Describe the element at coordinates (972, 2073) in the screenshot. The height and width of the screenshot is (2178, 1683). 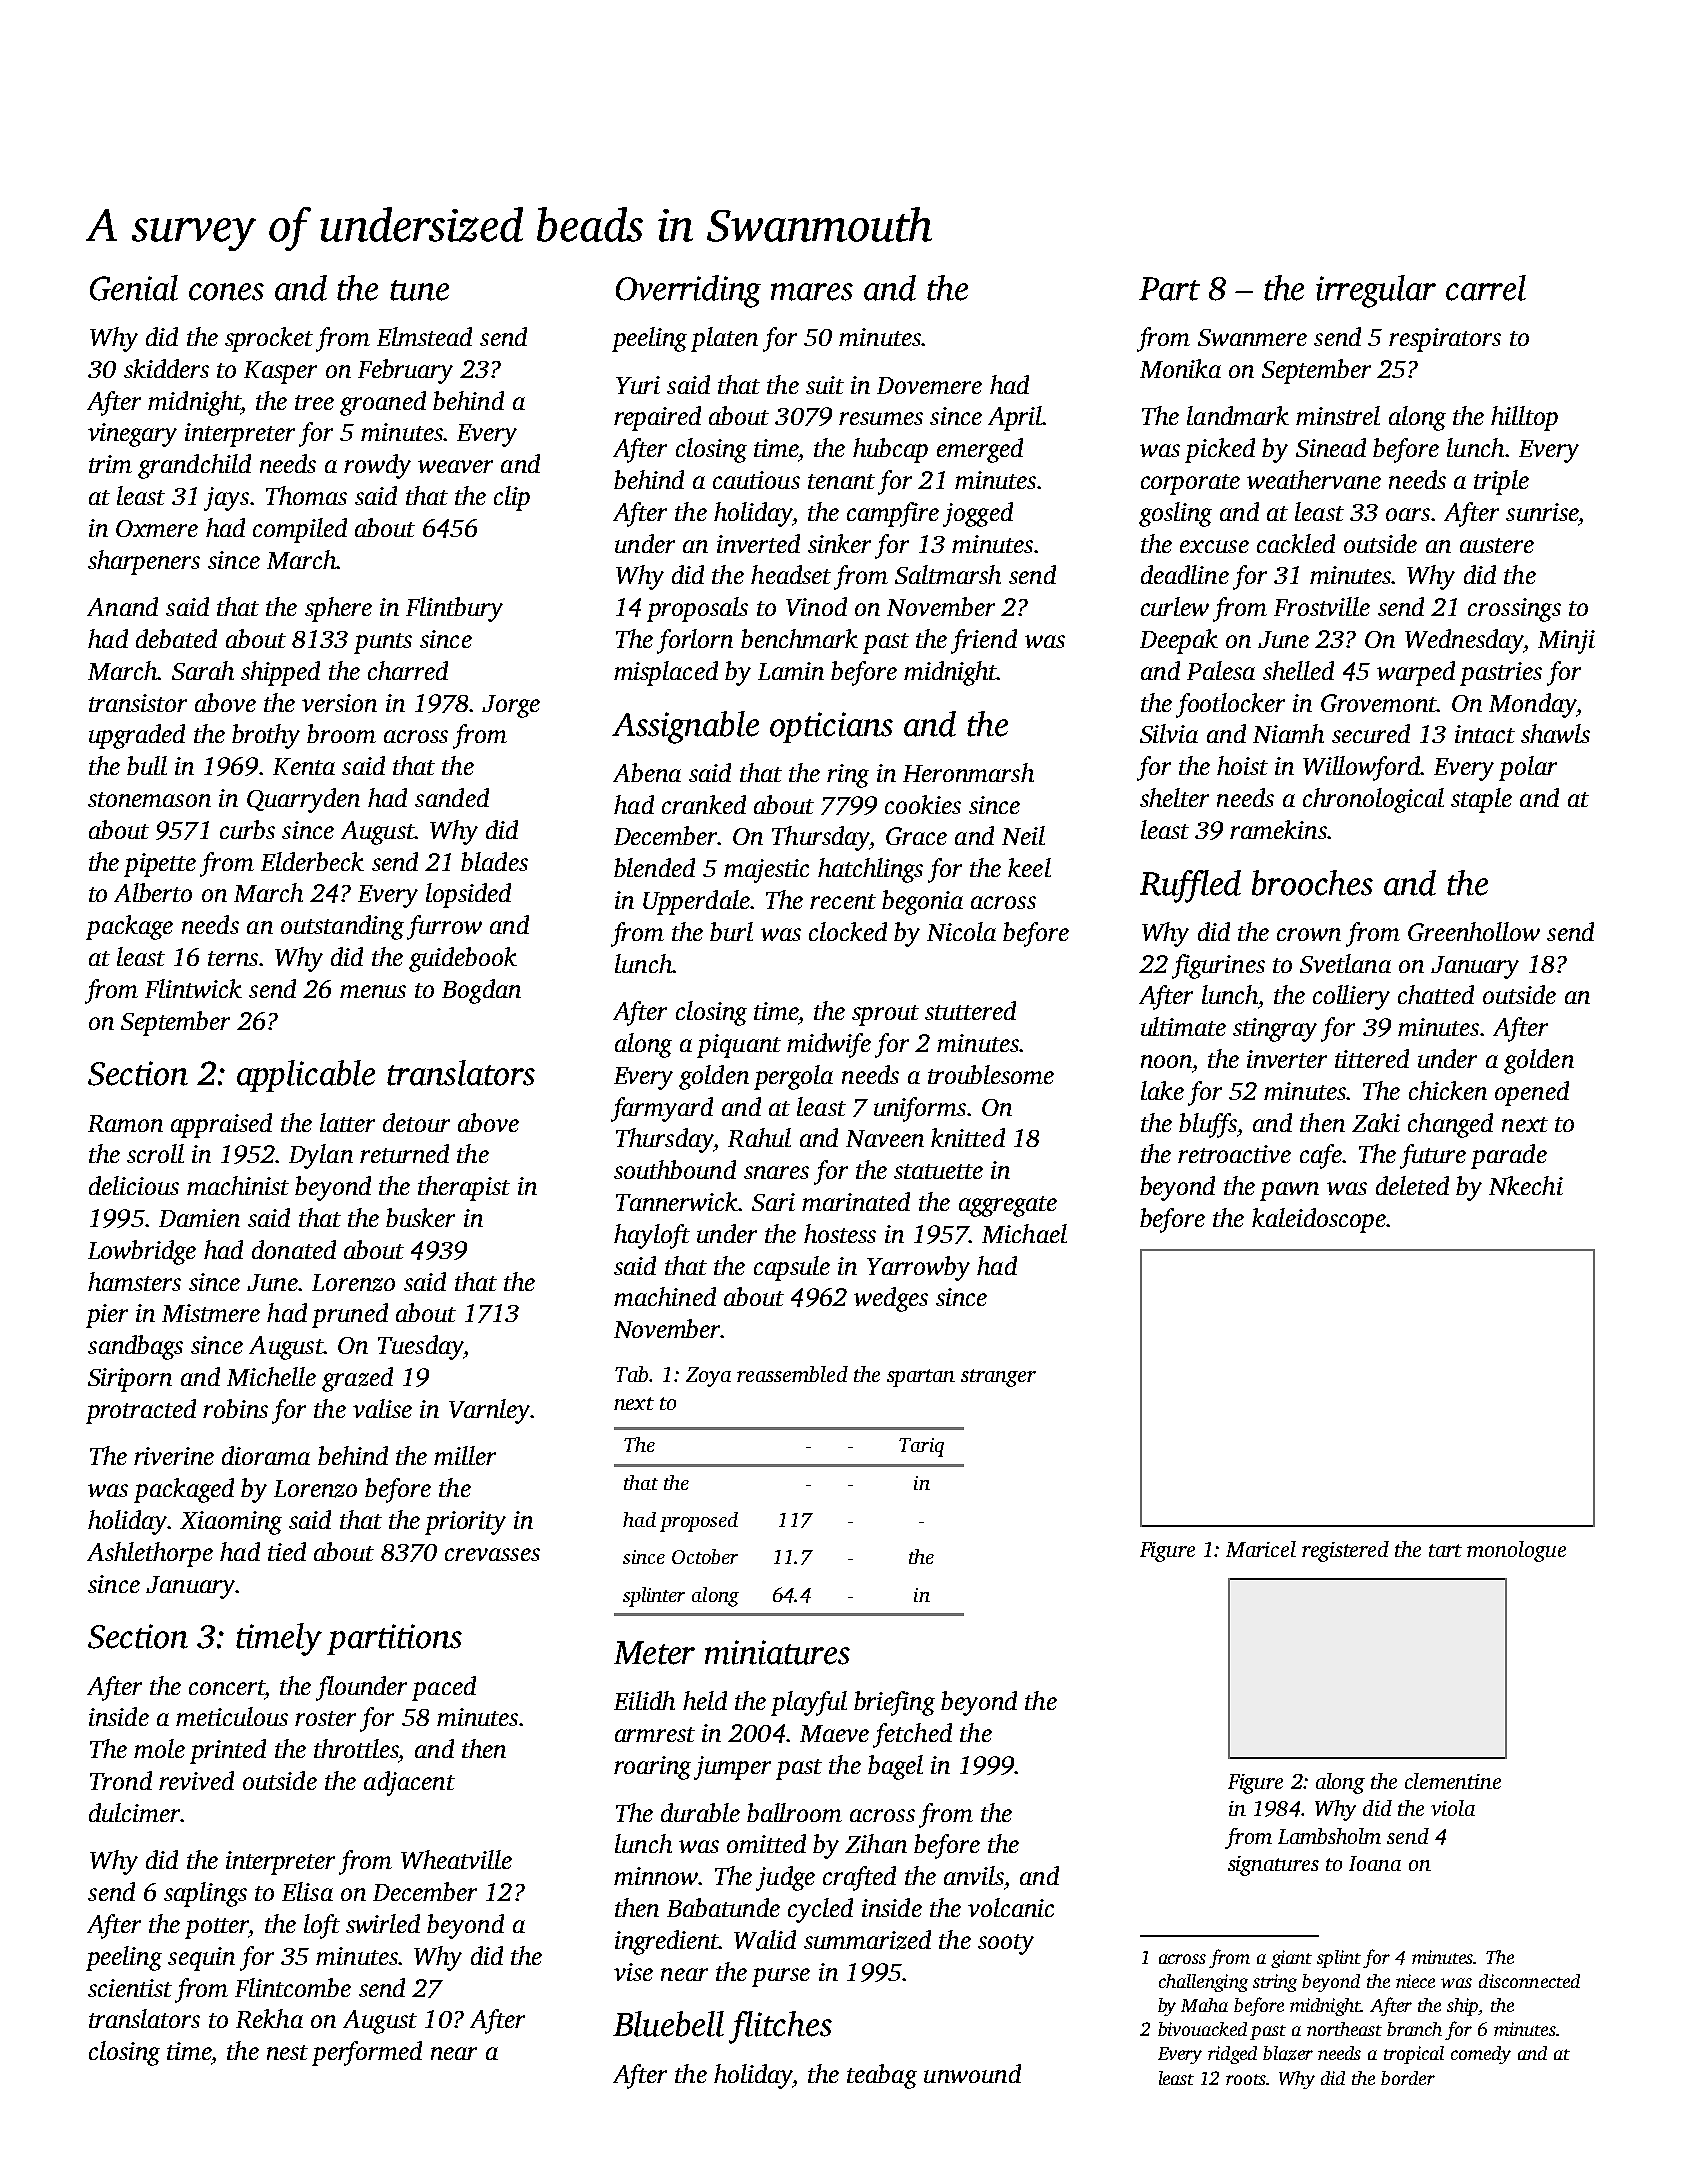
I see `unwound` at that location.
